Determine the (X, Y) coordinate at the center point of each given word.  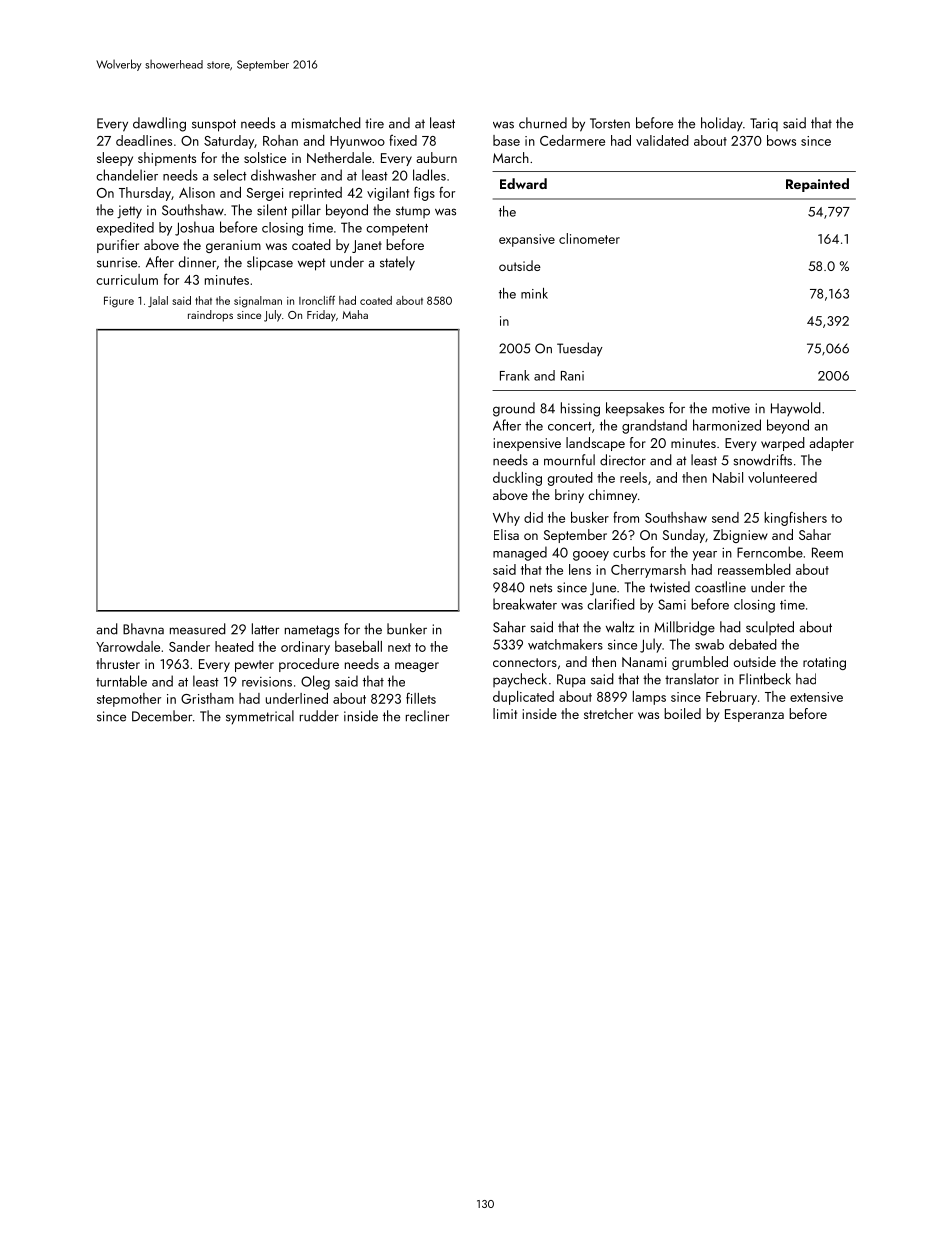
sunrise (117, 262)
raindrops (210, 316)
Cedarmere (572, 140)
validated (662, 140)
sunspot (214, 125)
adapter (831, 444)
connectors (525, 662)
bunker (407, 629)
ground (514, 409)
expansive (527, 240)
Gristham (207, 698)
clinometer (589, 238)
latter (265, 629)
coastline (720, 587)
